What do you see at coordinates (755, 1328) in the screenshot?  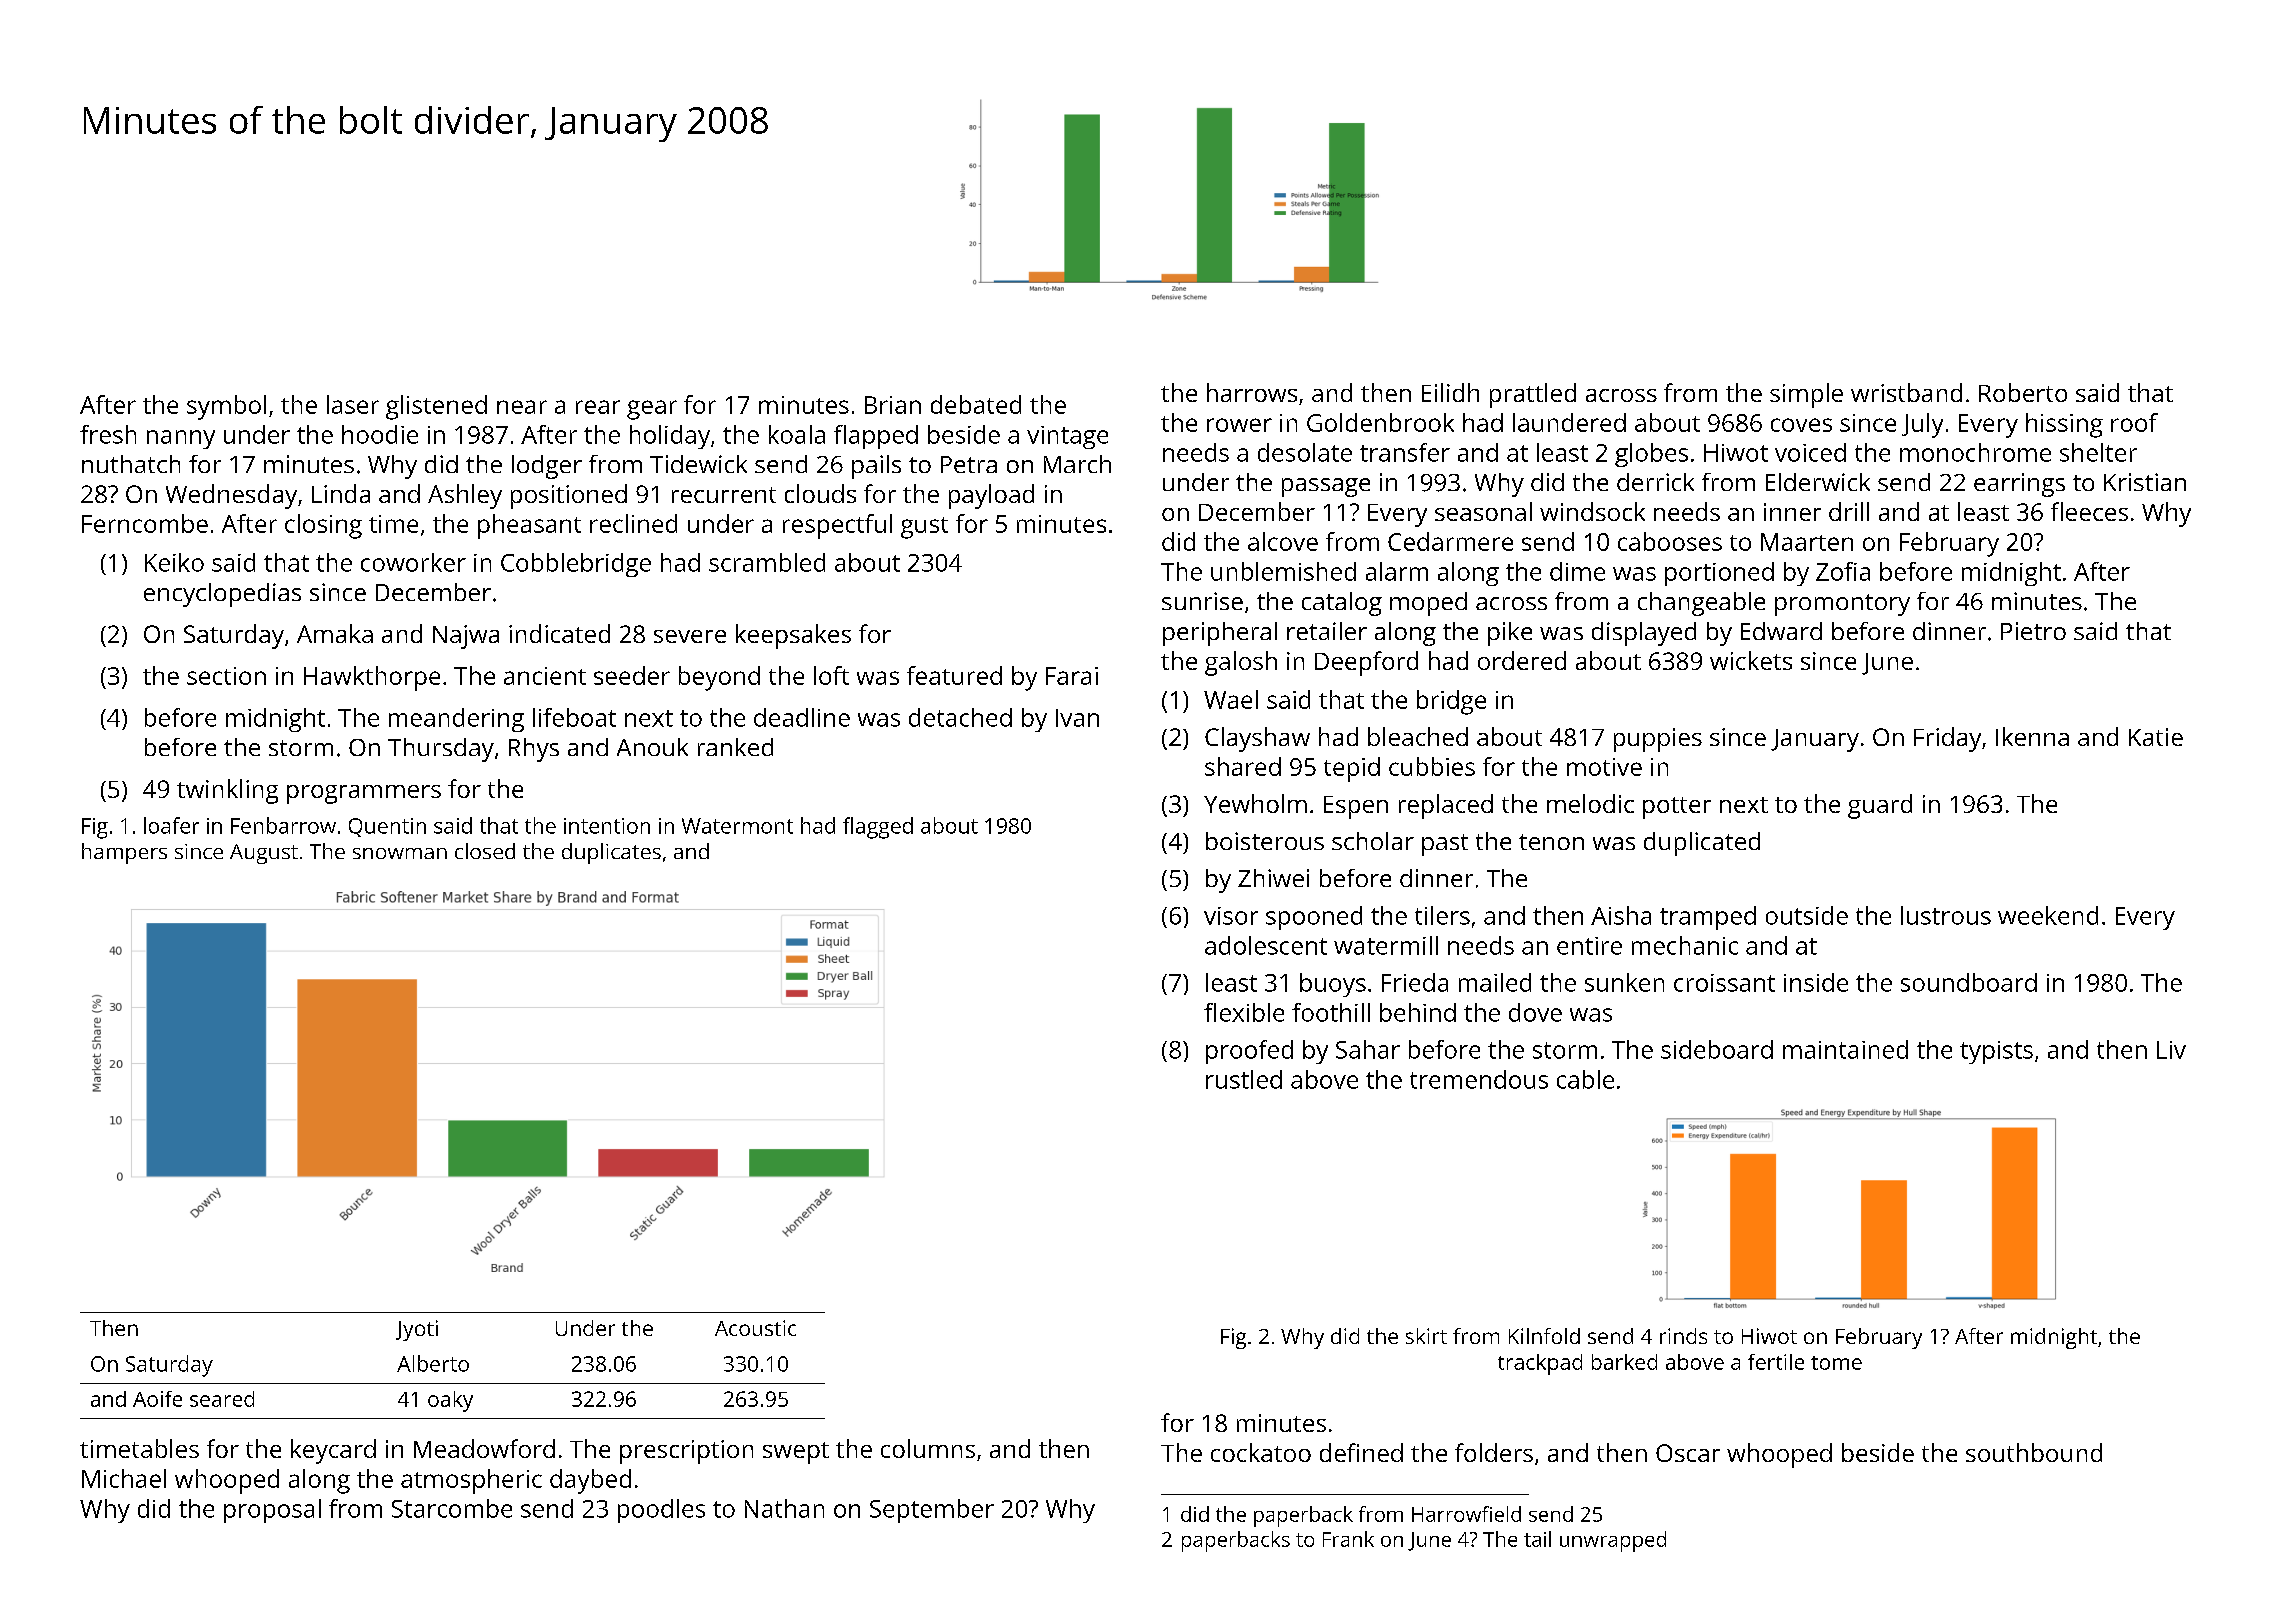 I see `Acoustic` at bounding box center [755, 1328].
